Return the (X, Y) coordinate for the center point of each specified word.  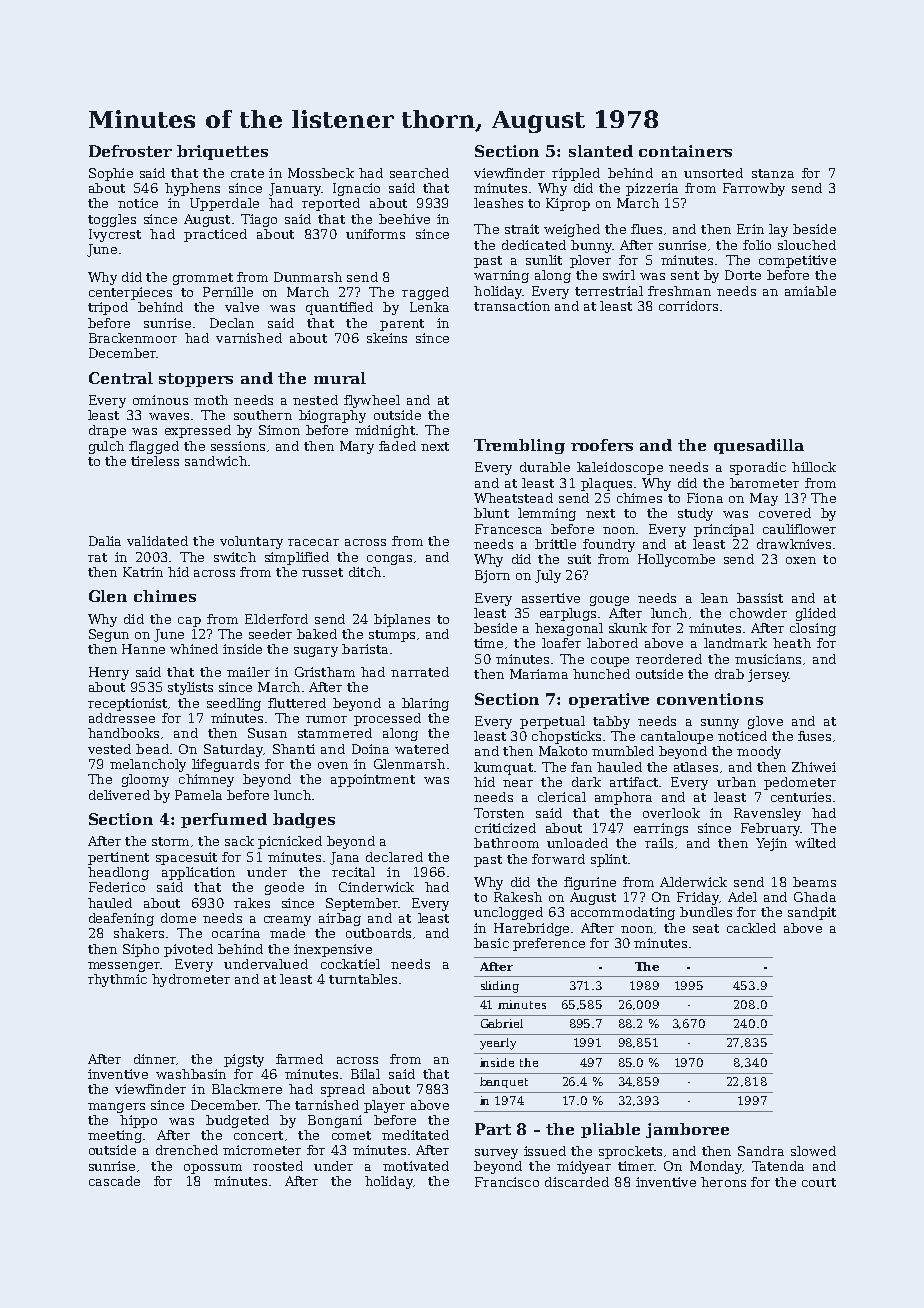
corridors (688, 306)
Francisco (507, 1182)
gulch (106, 447)
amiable (810, 291)
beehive (404, 219)
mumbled (623, 751)
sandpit (812, 913)
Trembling (519, 446)
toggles (112, 220)
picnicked (290, 842)
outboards (378, 933)
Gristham (325, 672)
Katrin (143, 572)
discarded (577, 1182)
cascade (114, 1181)
